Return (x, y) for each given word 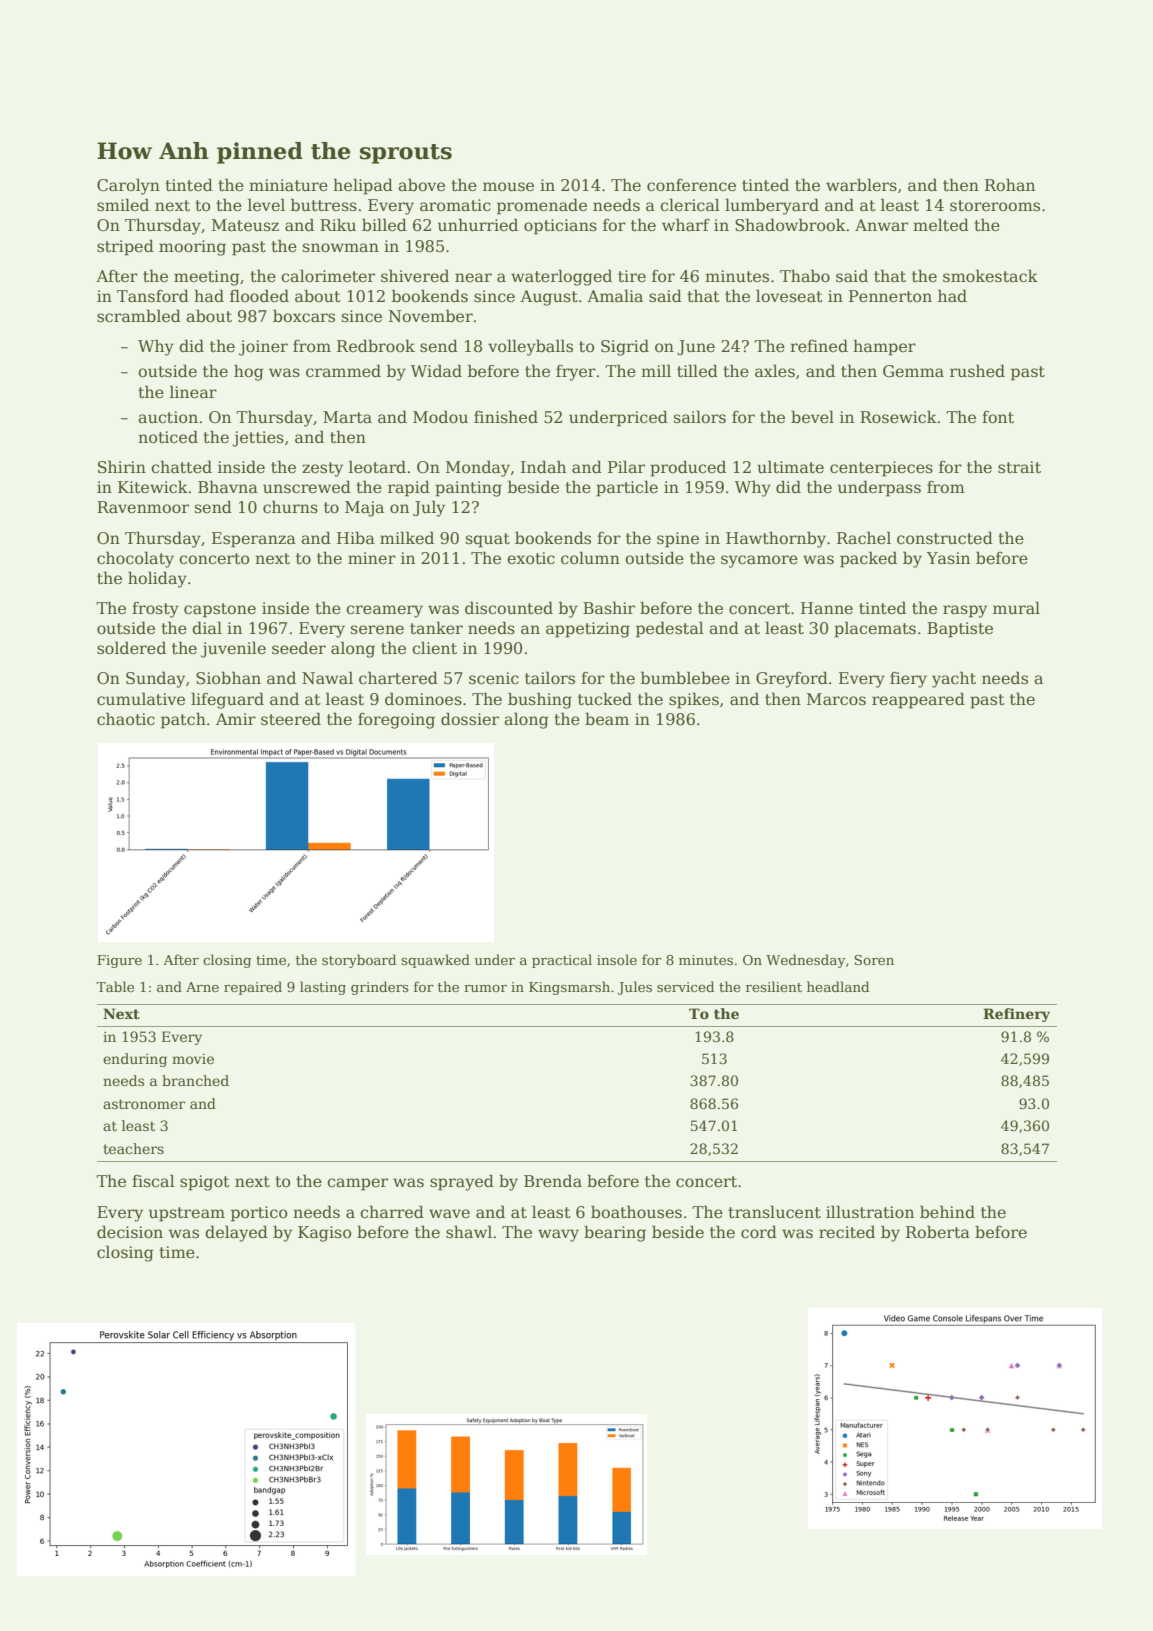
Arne (202, 987)
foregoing (396, 721)
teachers (133, 1148)
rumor (485, 988)
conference (691, 185)
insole (617, 959)
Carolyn (128, 186)
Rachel (864, 538)
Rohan (1010, 184)
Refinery (1016, 1015)
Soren (874, 960)
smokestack (990, 276)
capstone (220, 610)
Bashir (609, 607)
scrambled (139, 316)
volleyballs (530, 347)
